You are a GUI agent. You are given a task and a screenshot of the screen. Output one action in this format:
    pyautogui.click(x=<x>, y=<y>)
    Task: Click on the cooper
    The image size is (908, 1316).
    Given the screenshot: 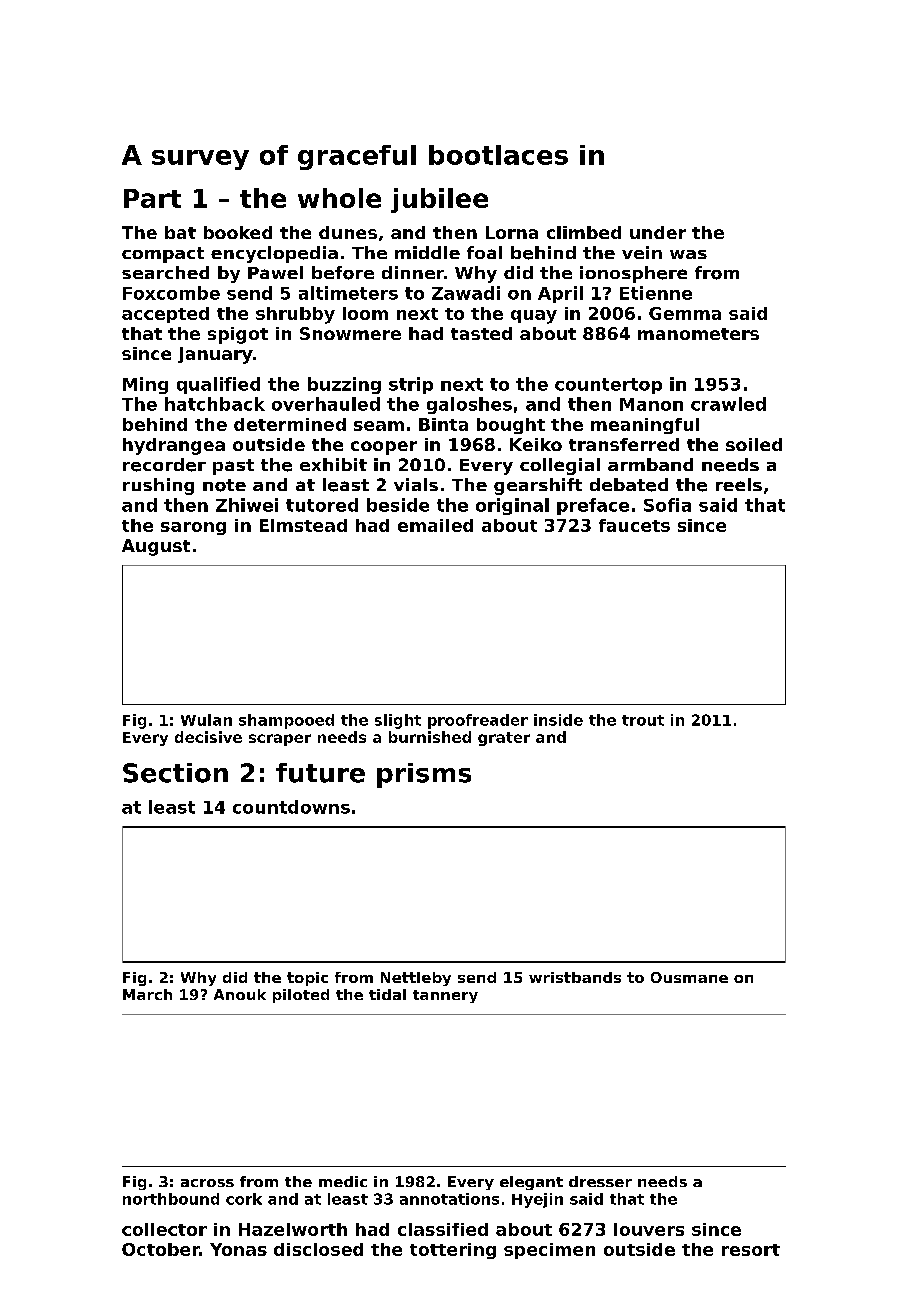 What is the action you would take?
    pyautogui.click(x=384, y=448)
